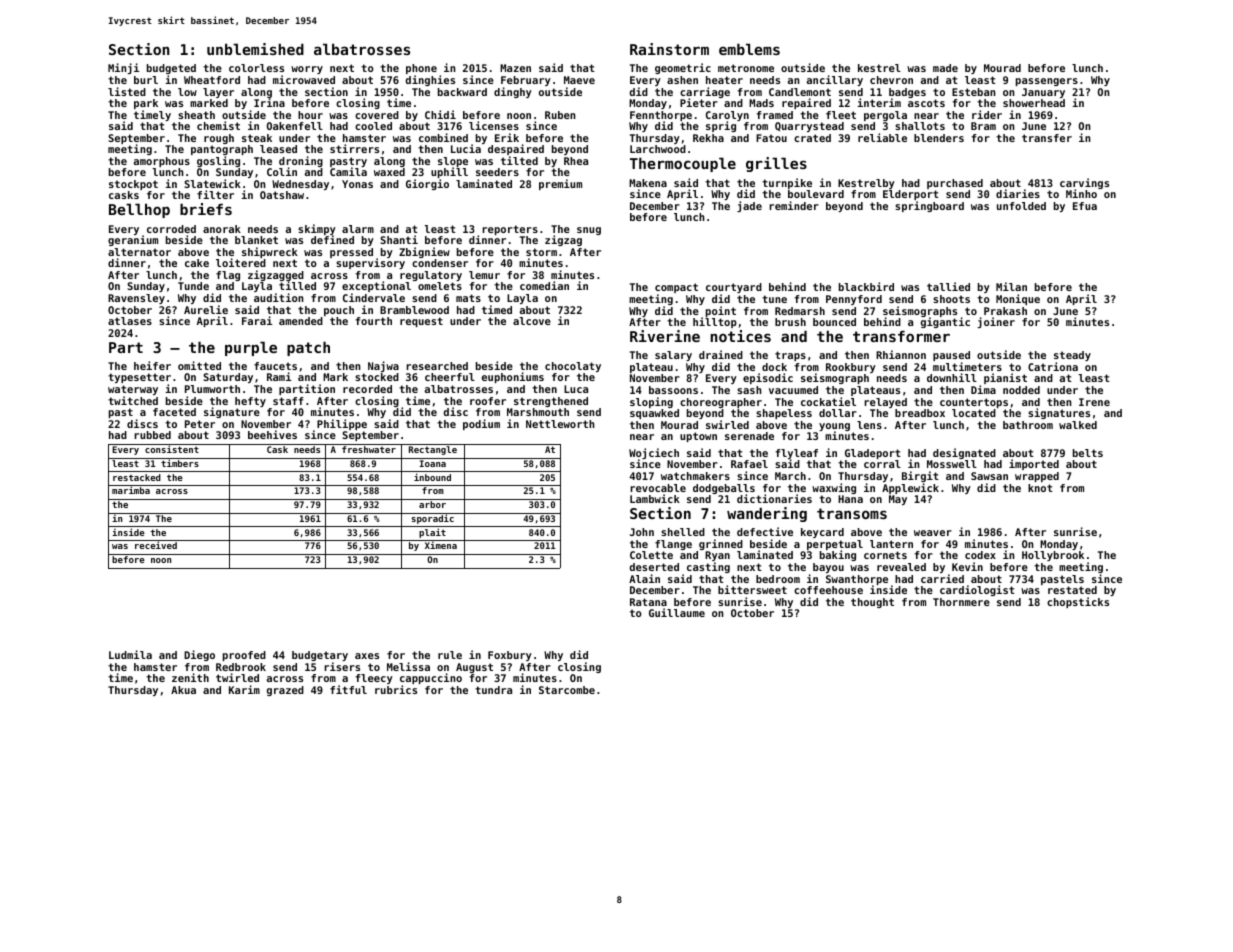 The height and width of the document is (952, 1233). I want to click on chocolaty, so click(573, 367).
